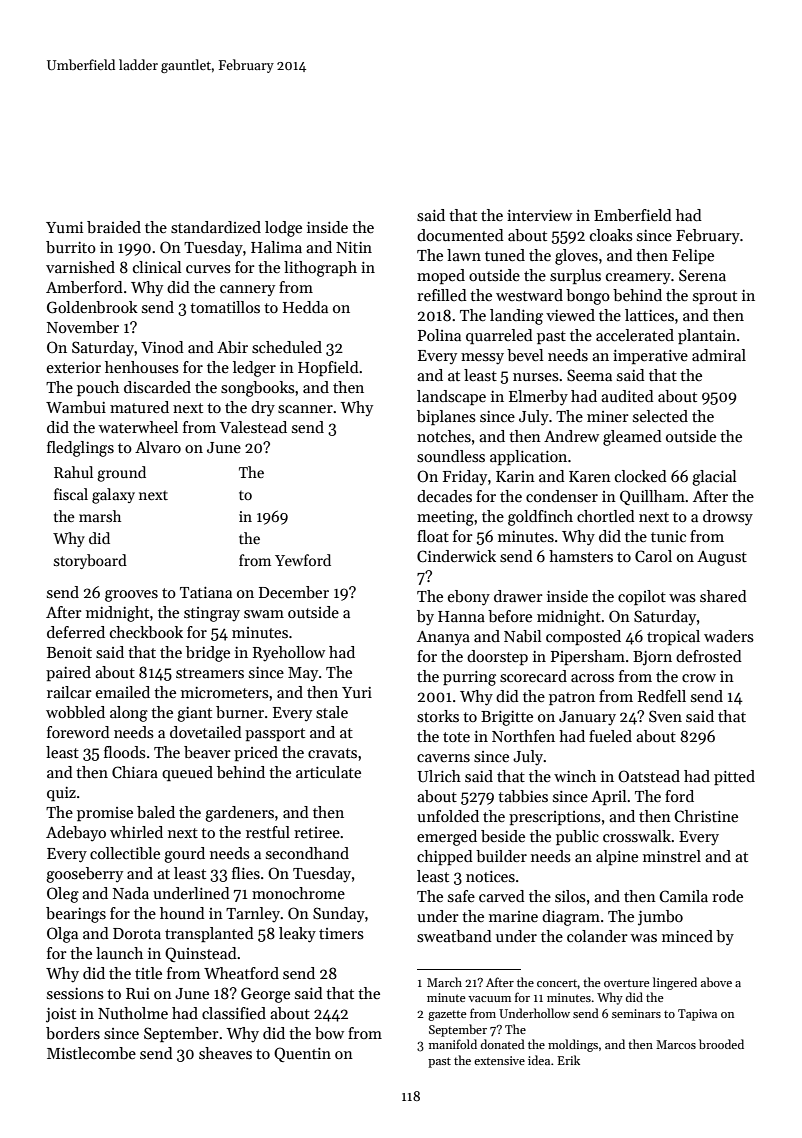  Describe the element at coordinates (610, 736) in the document. I see `fueled` at that location.
